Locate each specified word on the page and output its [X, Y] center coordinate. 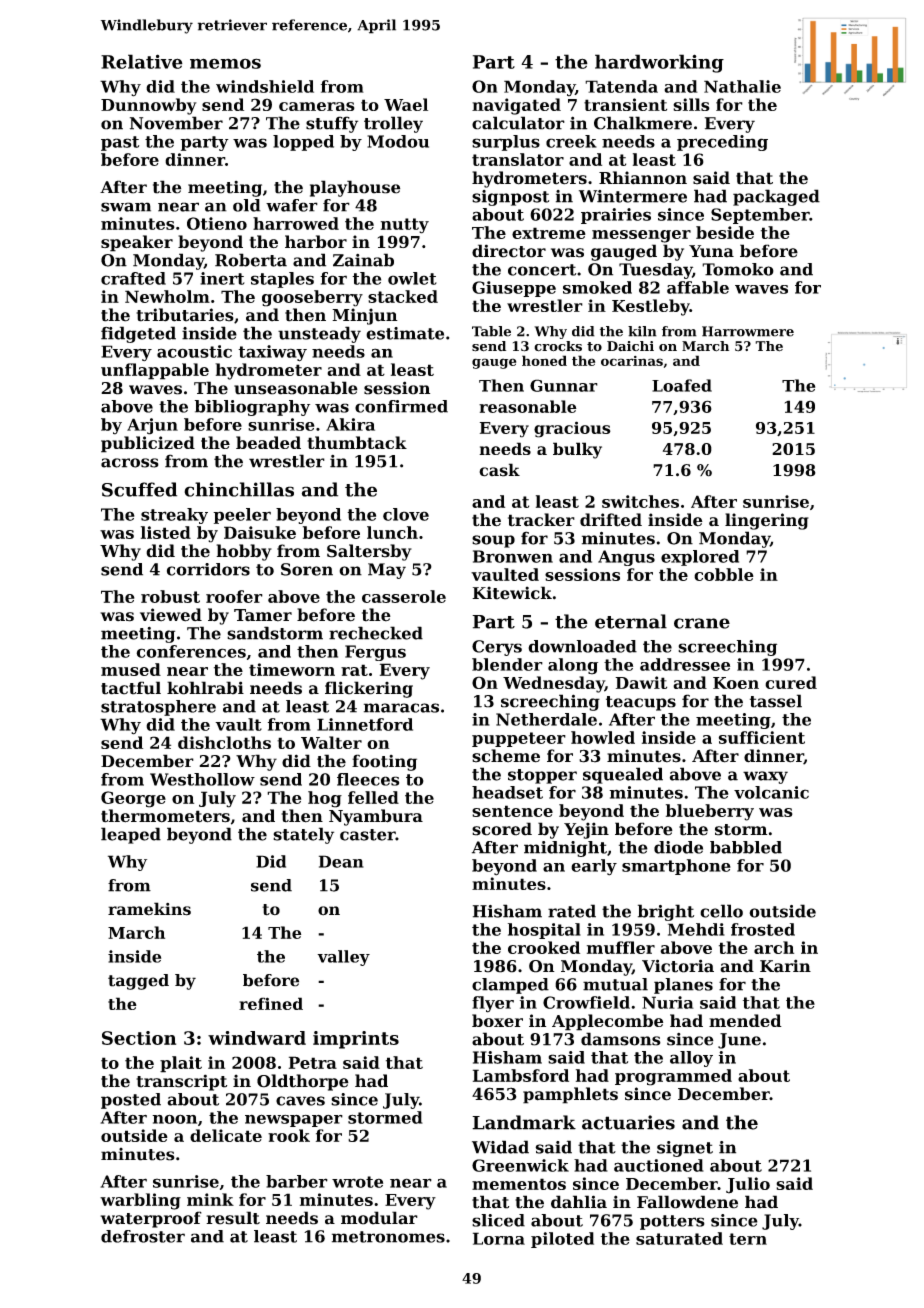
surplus [506, 143]
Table [491, 331]
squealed [623, 775]
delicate [226, 1135]
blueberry [710, 812]
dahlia [579, 1202]
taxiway [272, 353]
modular [379, 1218]
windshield [265, 86]
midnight [565, 849]
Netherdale [546, 719]
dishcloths [224, 742]
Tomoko [738, 269]
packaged [776, 197]
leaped [131, 835]
